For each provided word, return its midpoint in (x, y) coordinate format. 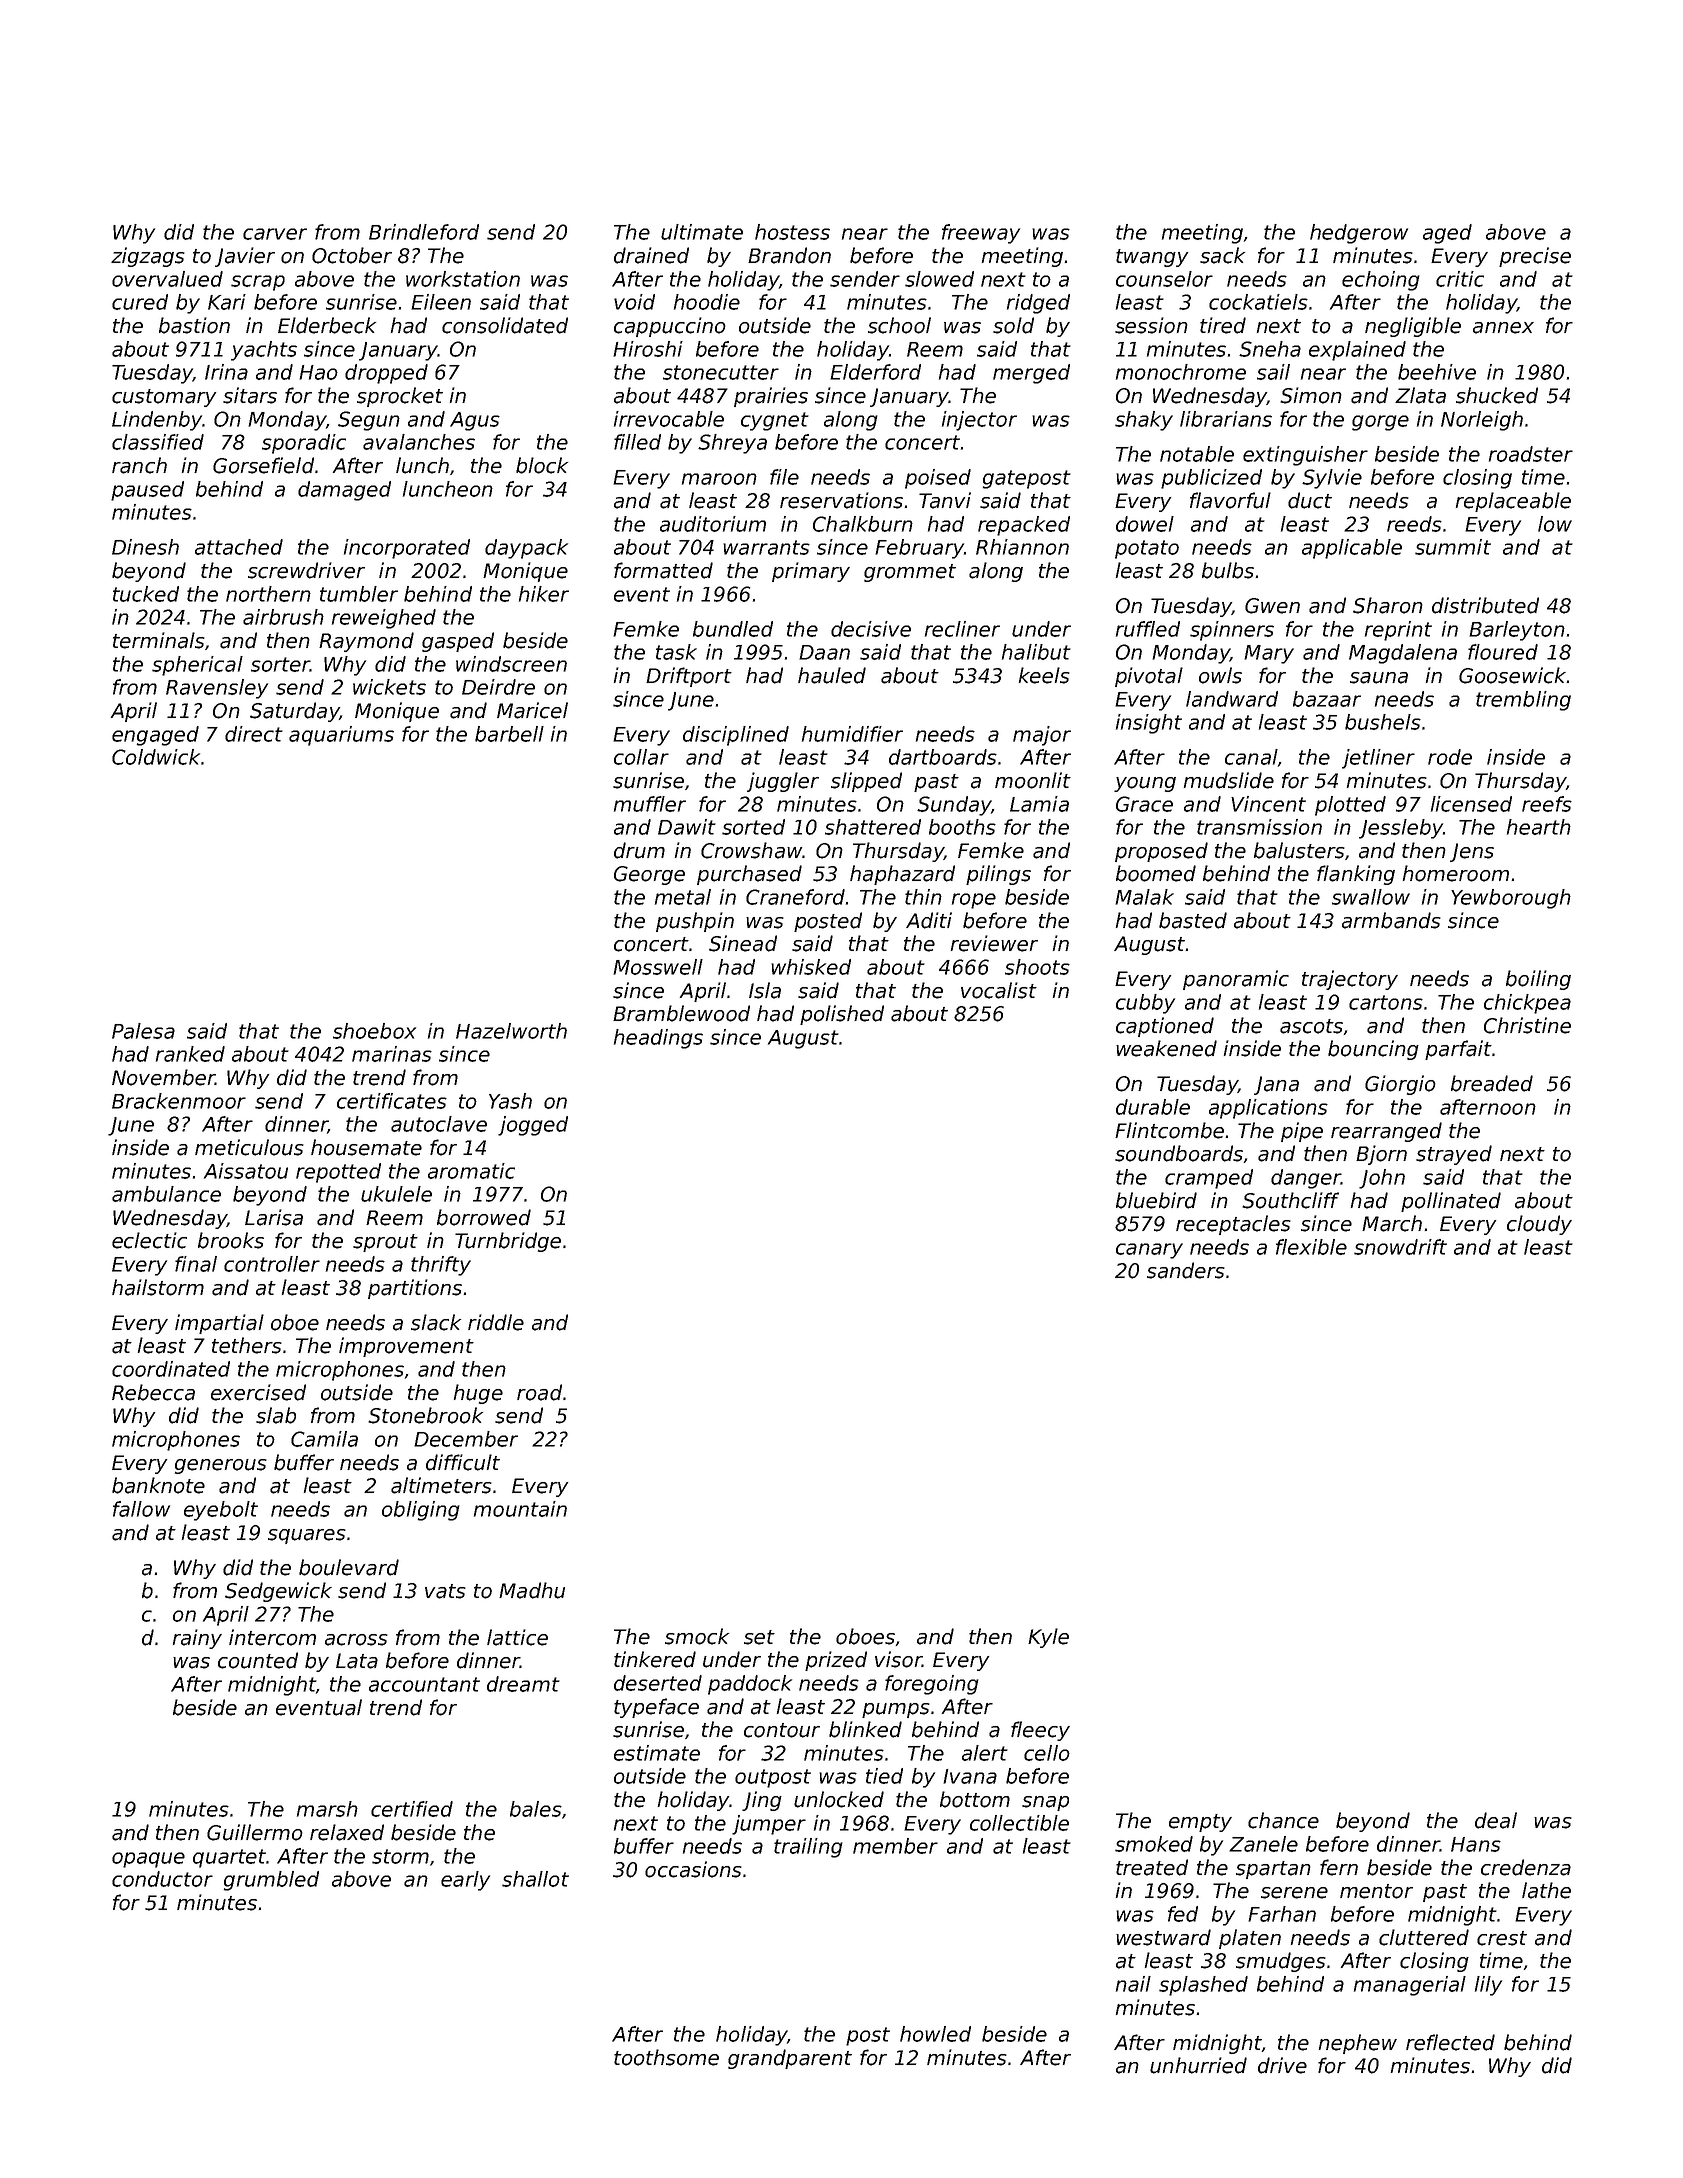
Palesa (143, 1031)
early (465, 1881)
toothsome (666, 2057)
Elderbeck (327, 325)
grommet (910, 573)
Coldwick (156, 757)
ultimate (702, 232)
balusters (1299, 850)
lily (1488, 1986)
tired (1223, 325)
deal (1496, 1820)
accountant (424, 1684)
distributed (1485, 605)
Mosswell (658, 967)
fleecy (1040, 1731)
